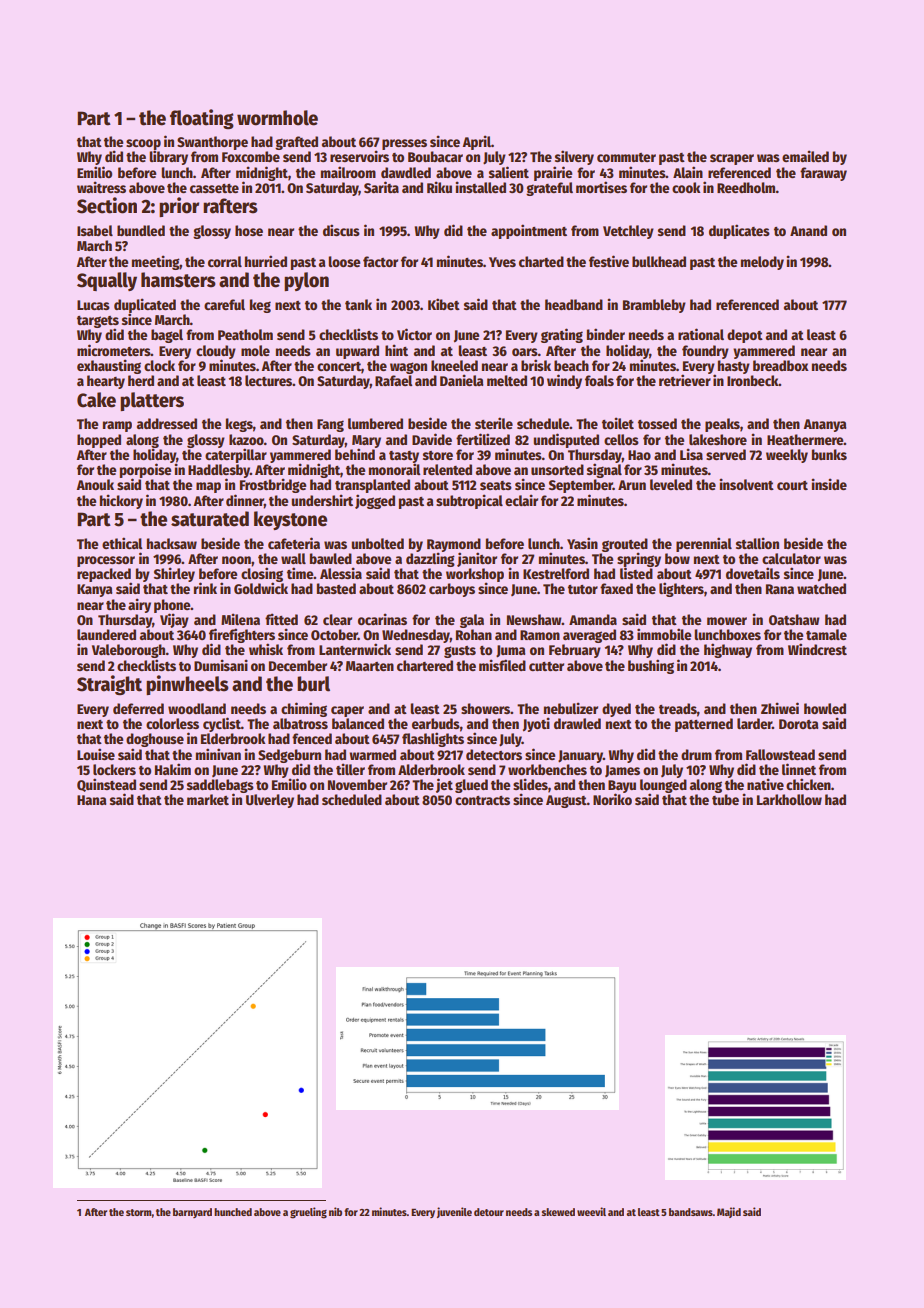 The width and height of the screenshot is (924, 1308). I want to click on jet, so click(444, 785).
